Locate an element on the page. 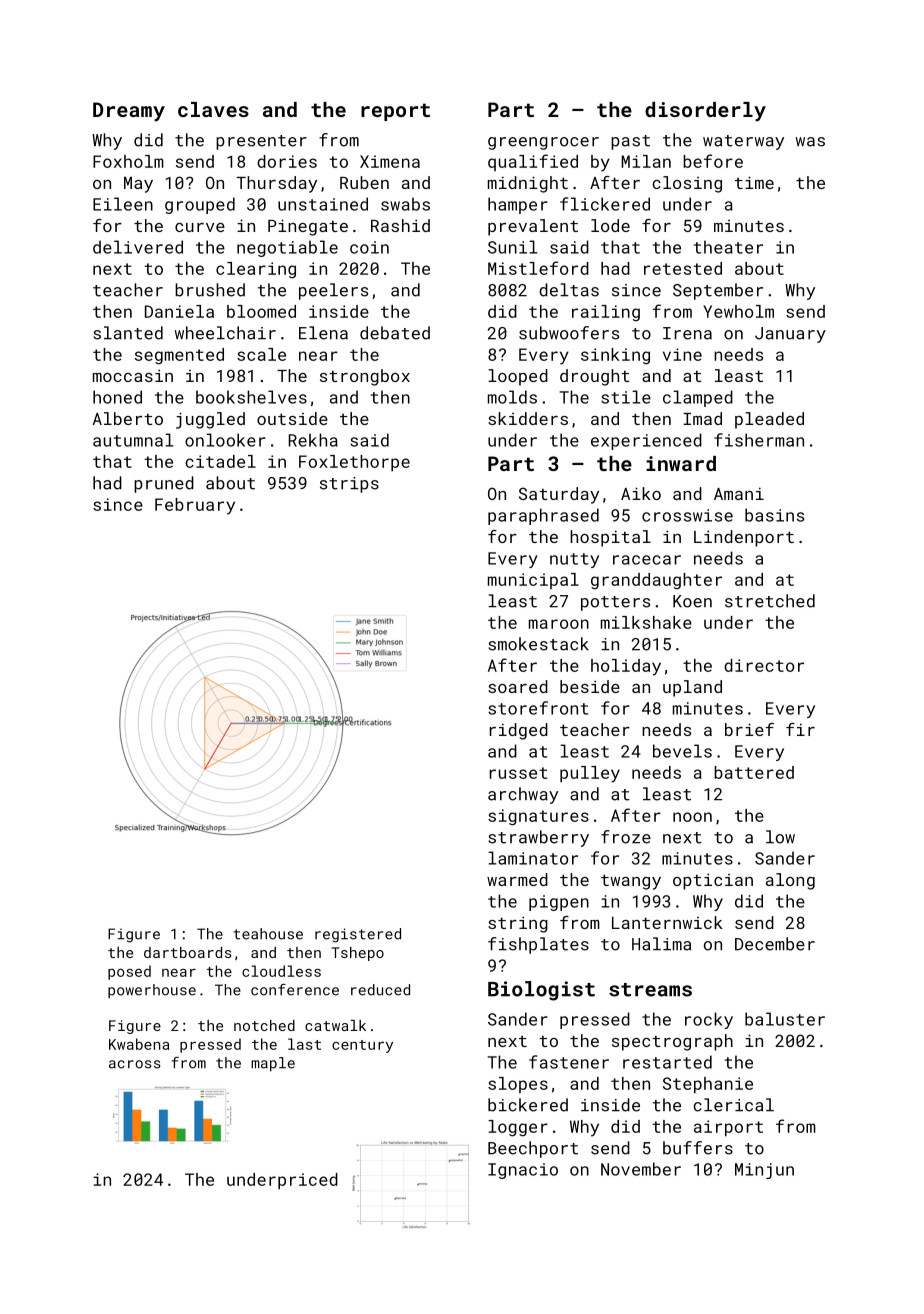  teahouse is located at coordinates (268, 934).
